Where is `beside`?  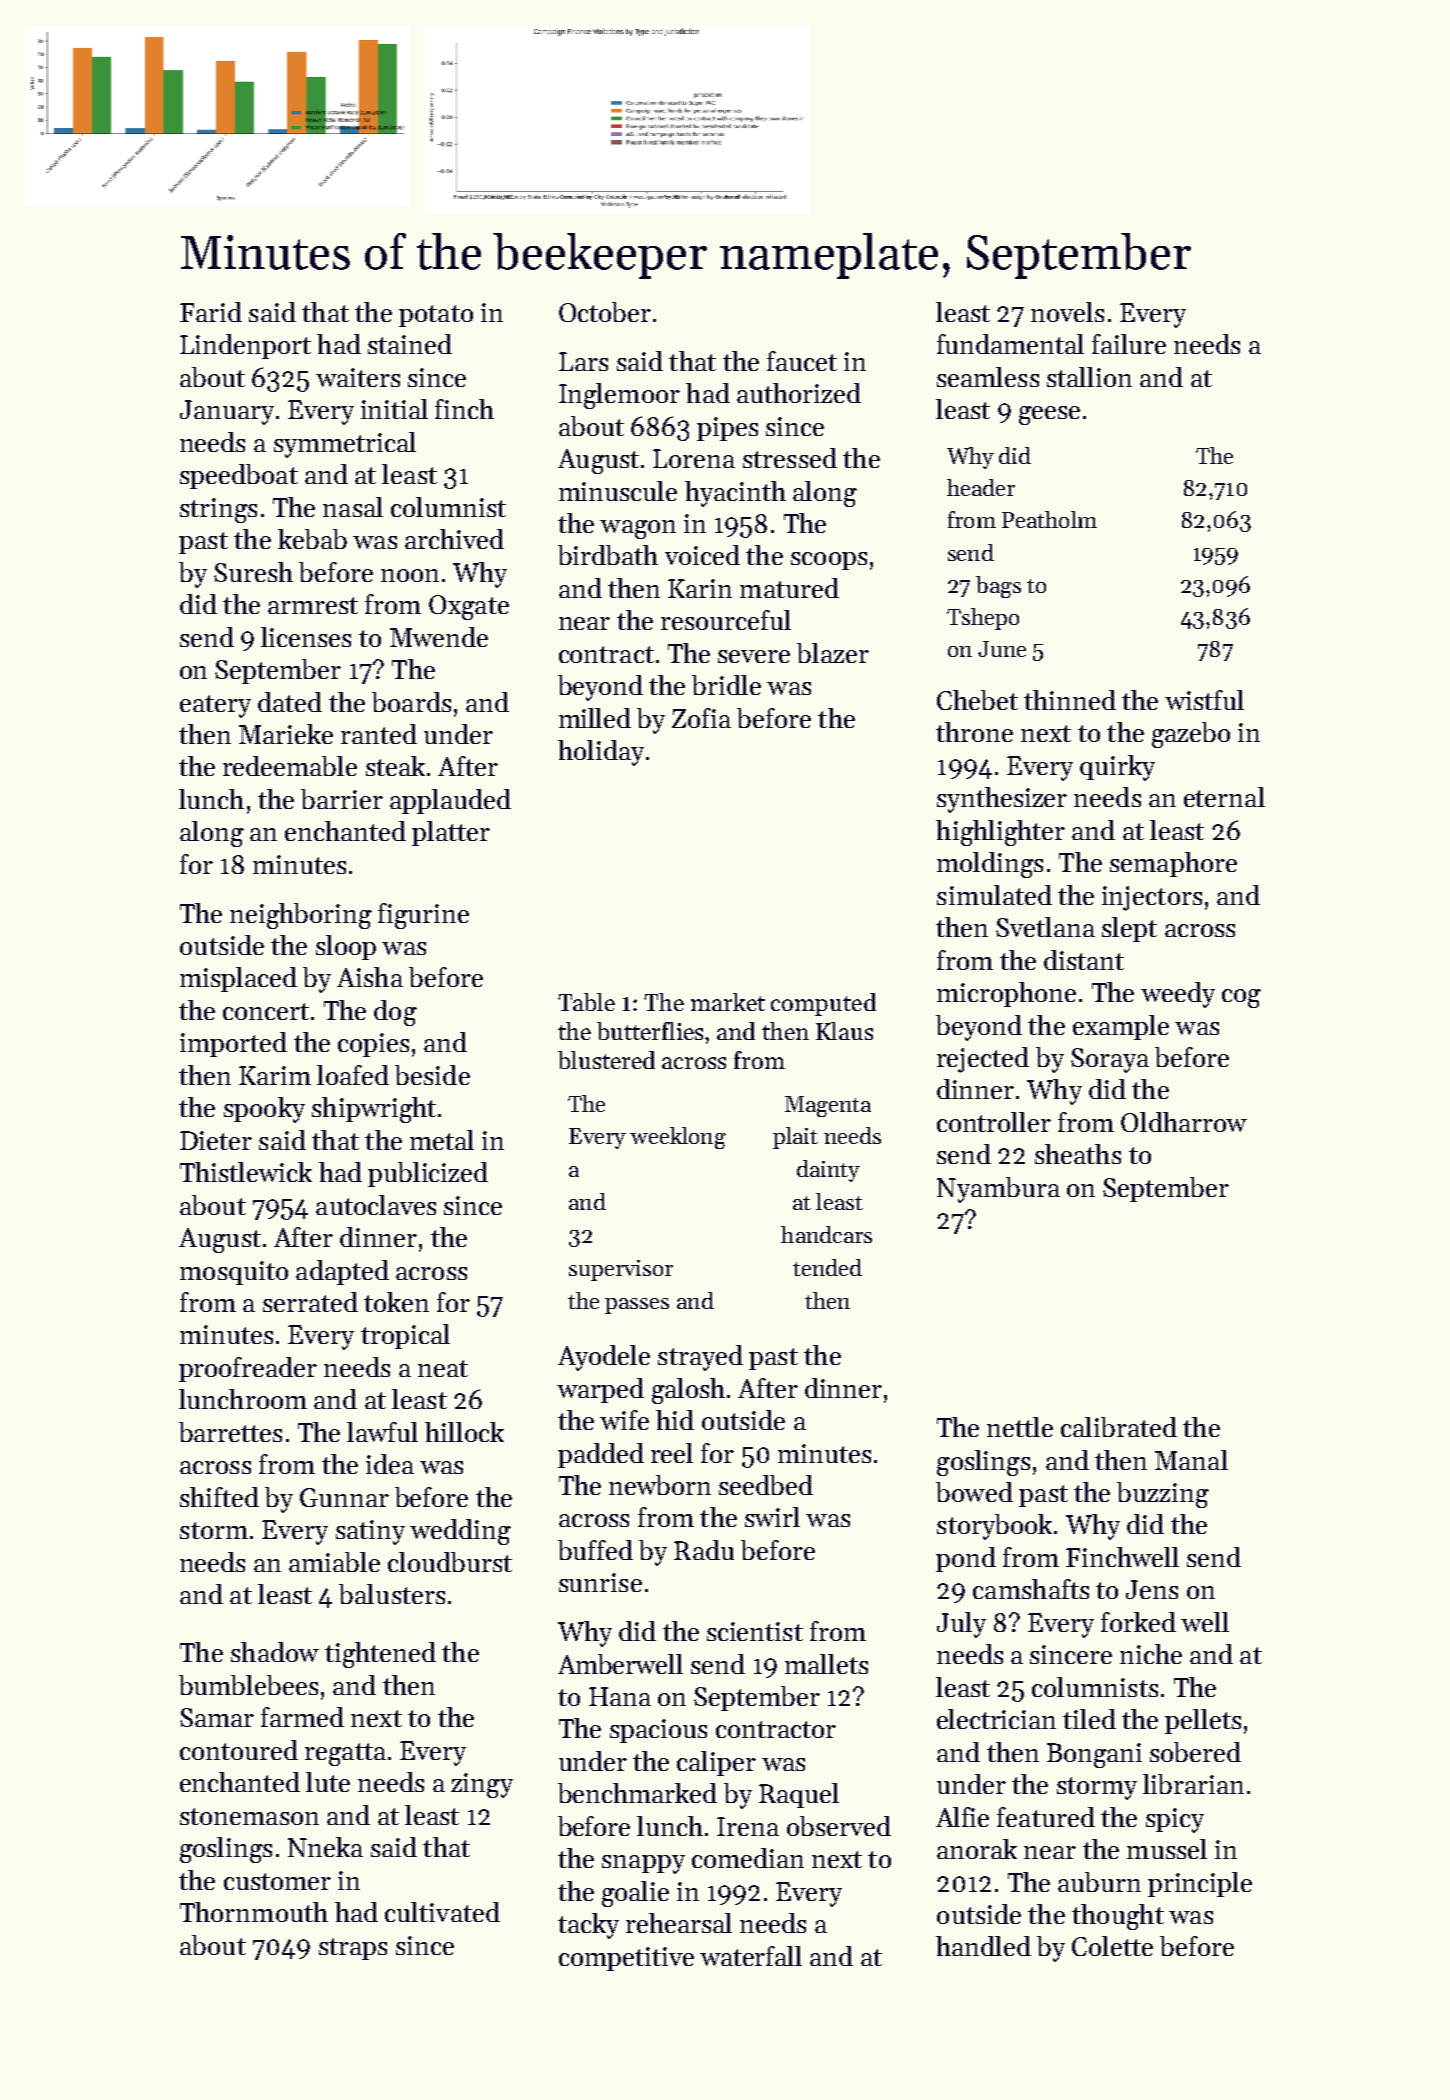 beside is located at coordinates (432, 1075).
